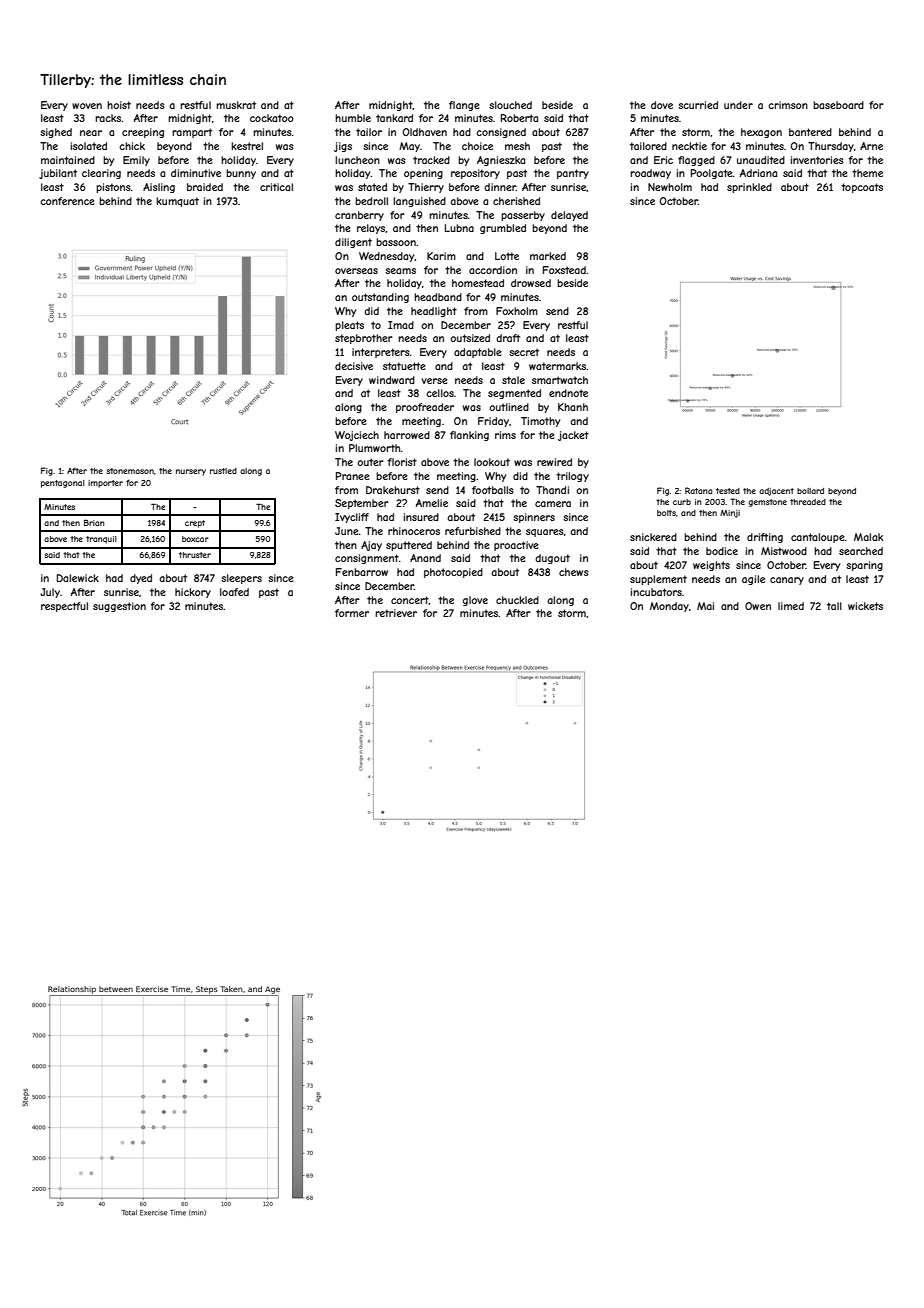 This screenshot has height=1308, width=924. I want to click on rewired, so click(554, 462).
